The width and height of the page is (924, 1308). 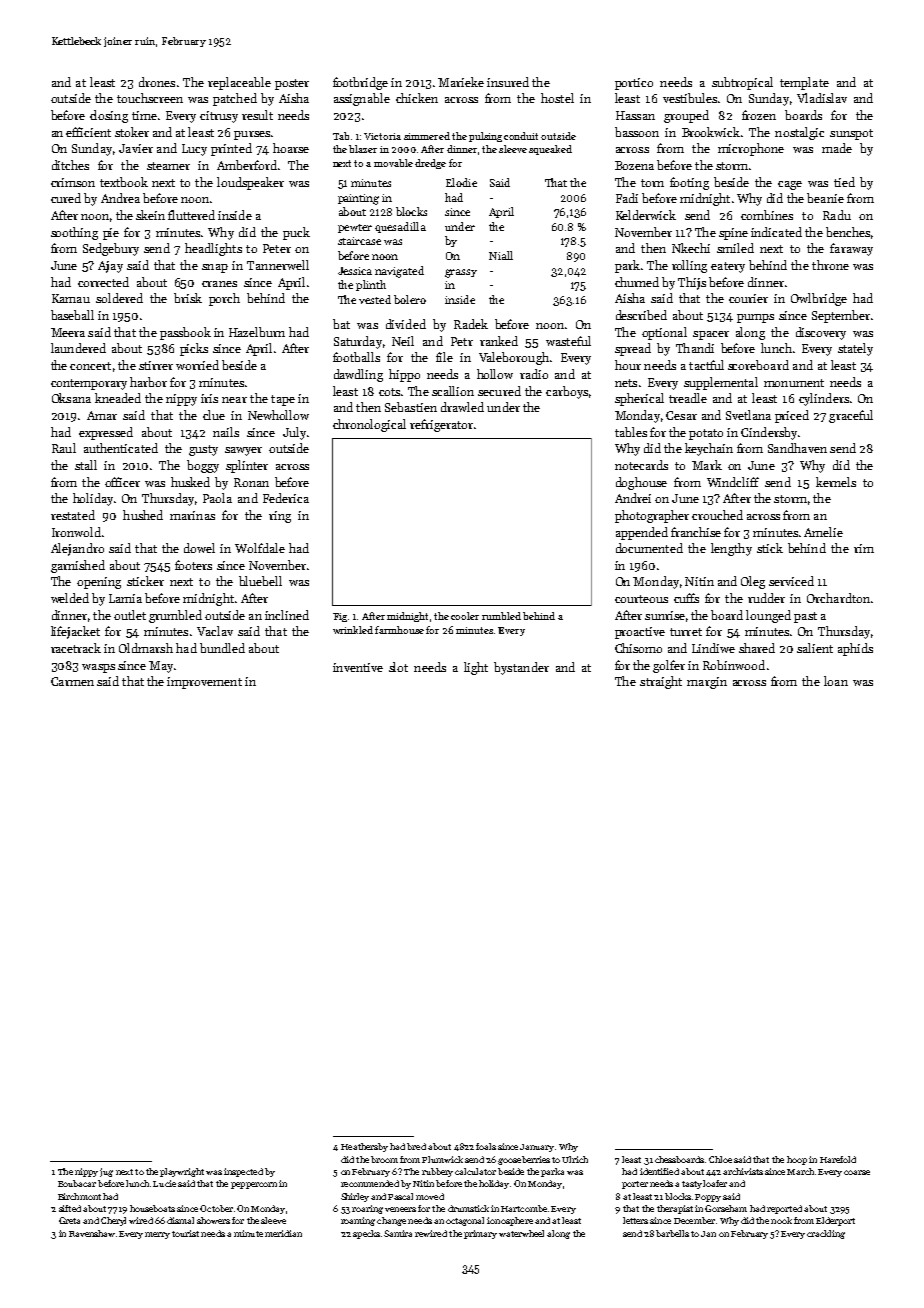 I want to click on Marieke, so click(x=461, y=82).
